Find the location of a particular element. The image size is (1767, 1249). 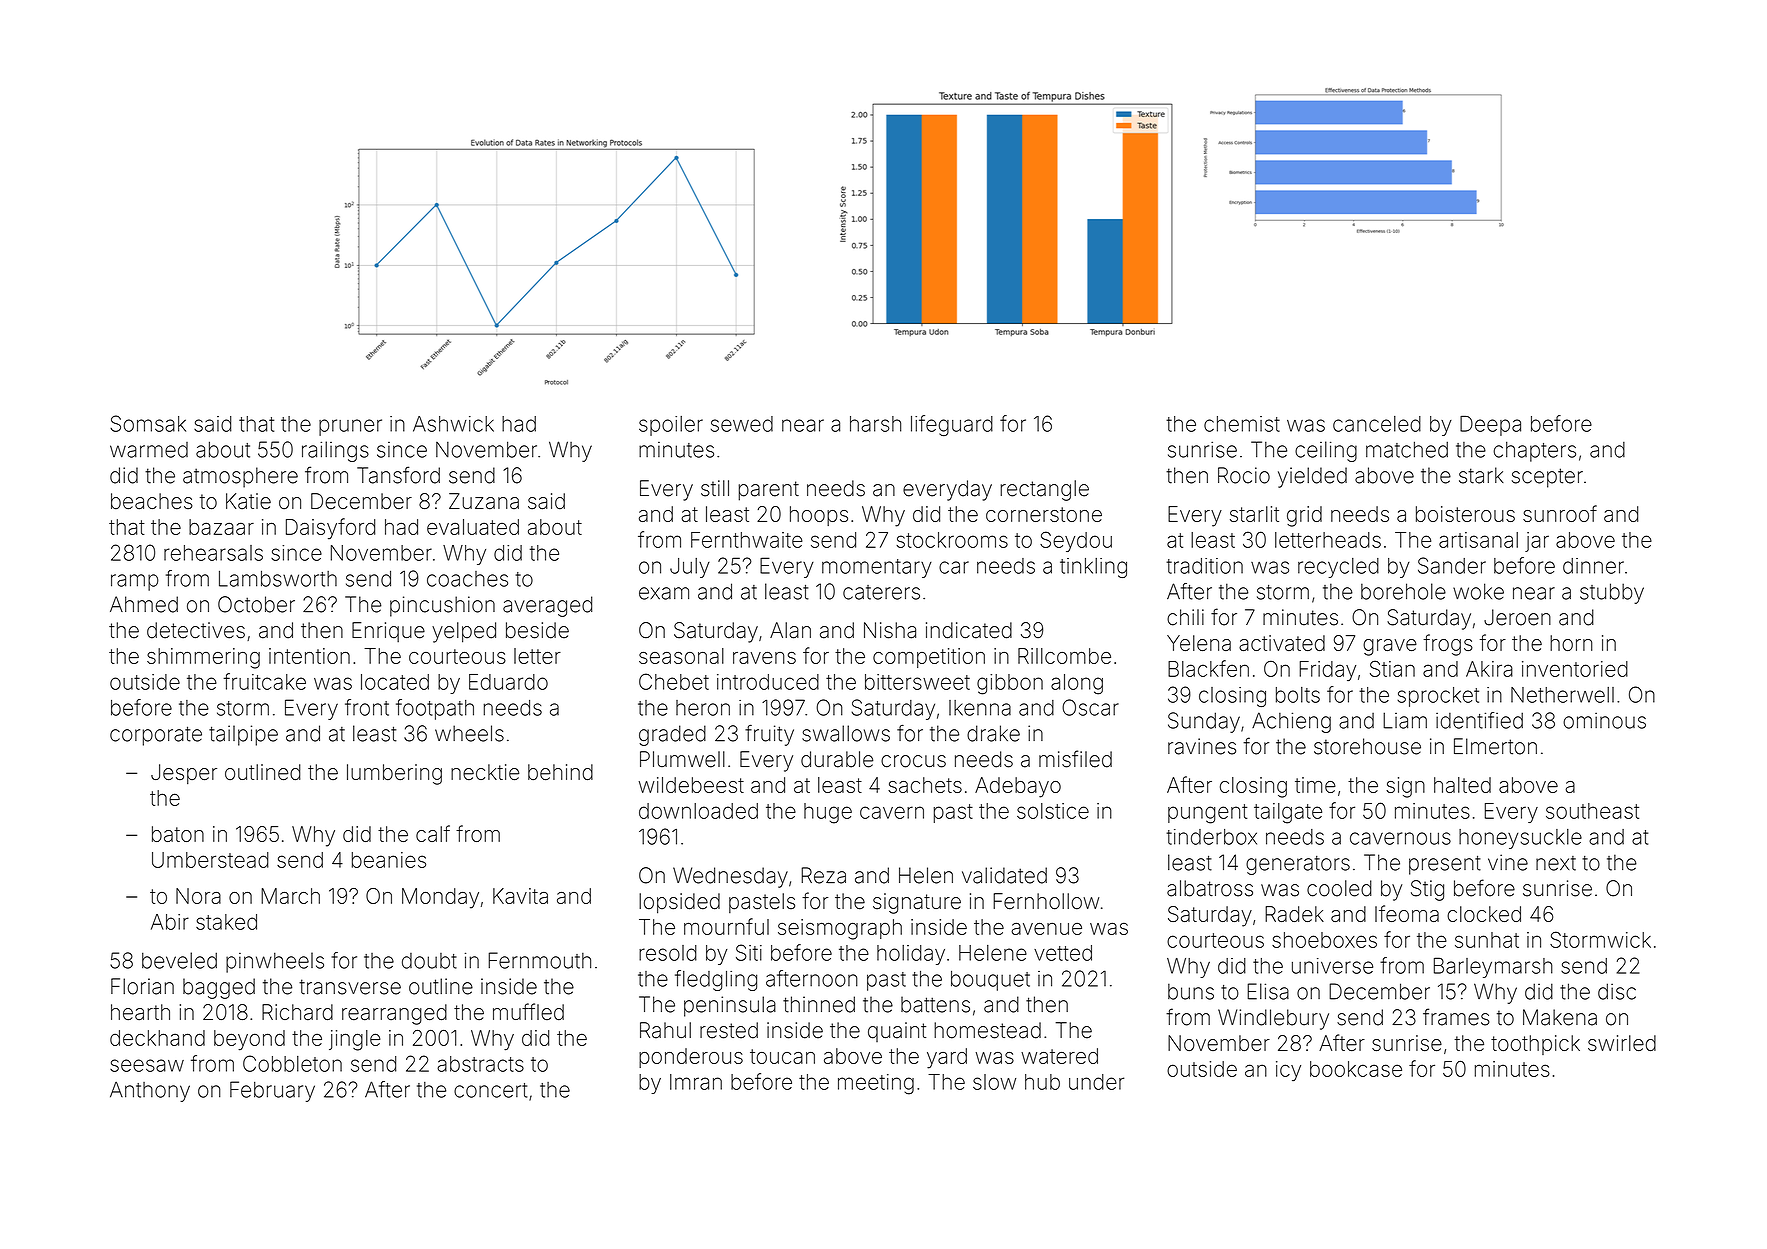

evaluated is located at coordinates (473, 527).
